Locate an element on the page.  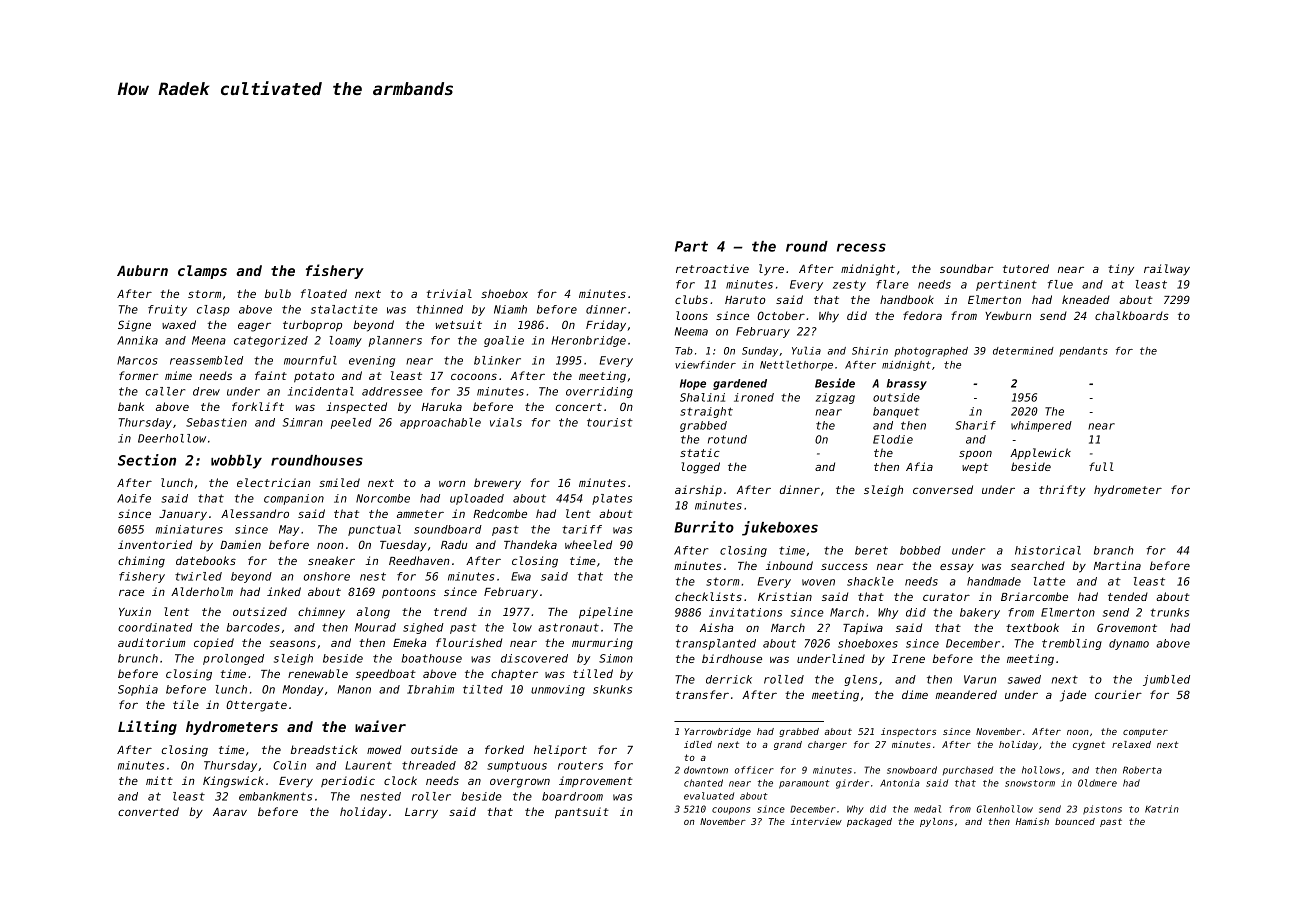
handbook is located at coordinates (907, 299).
